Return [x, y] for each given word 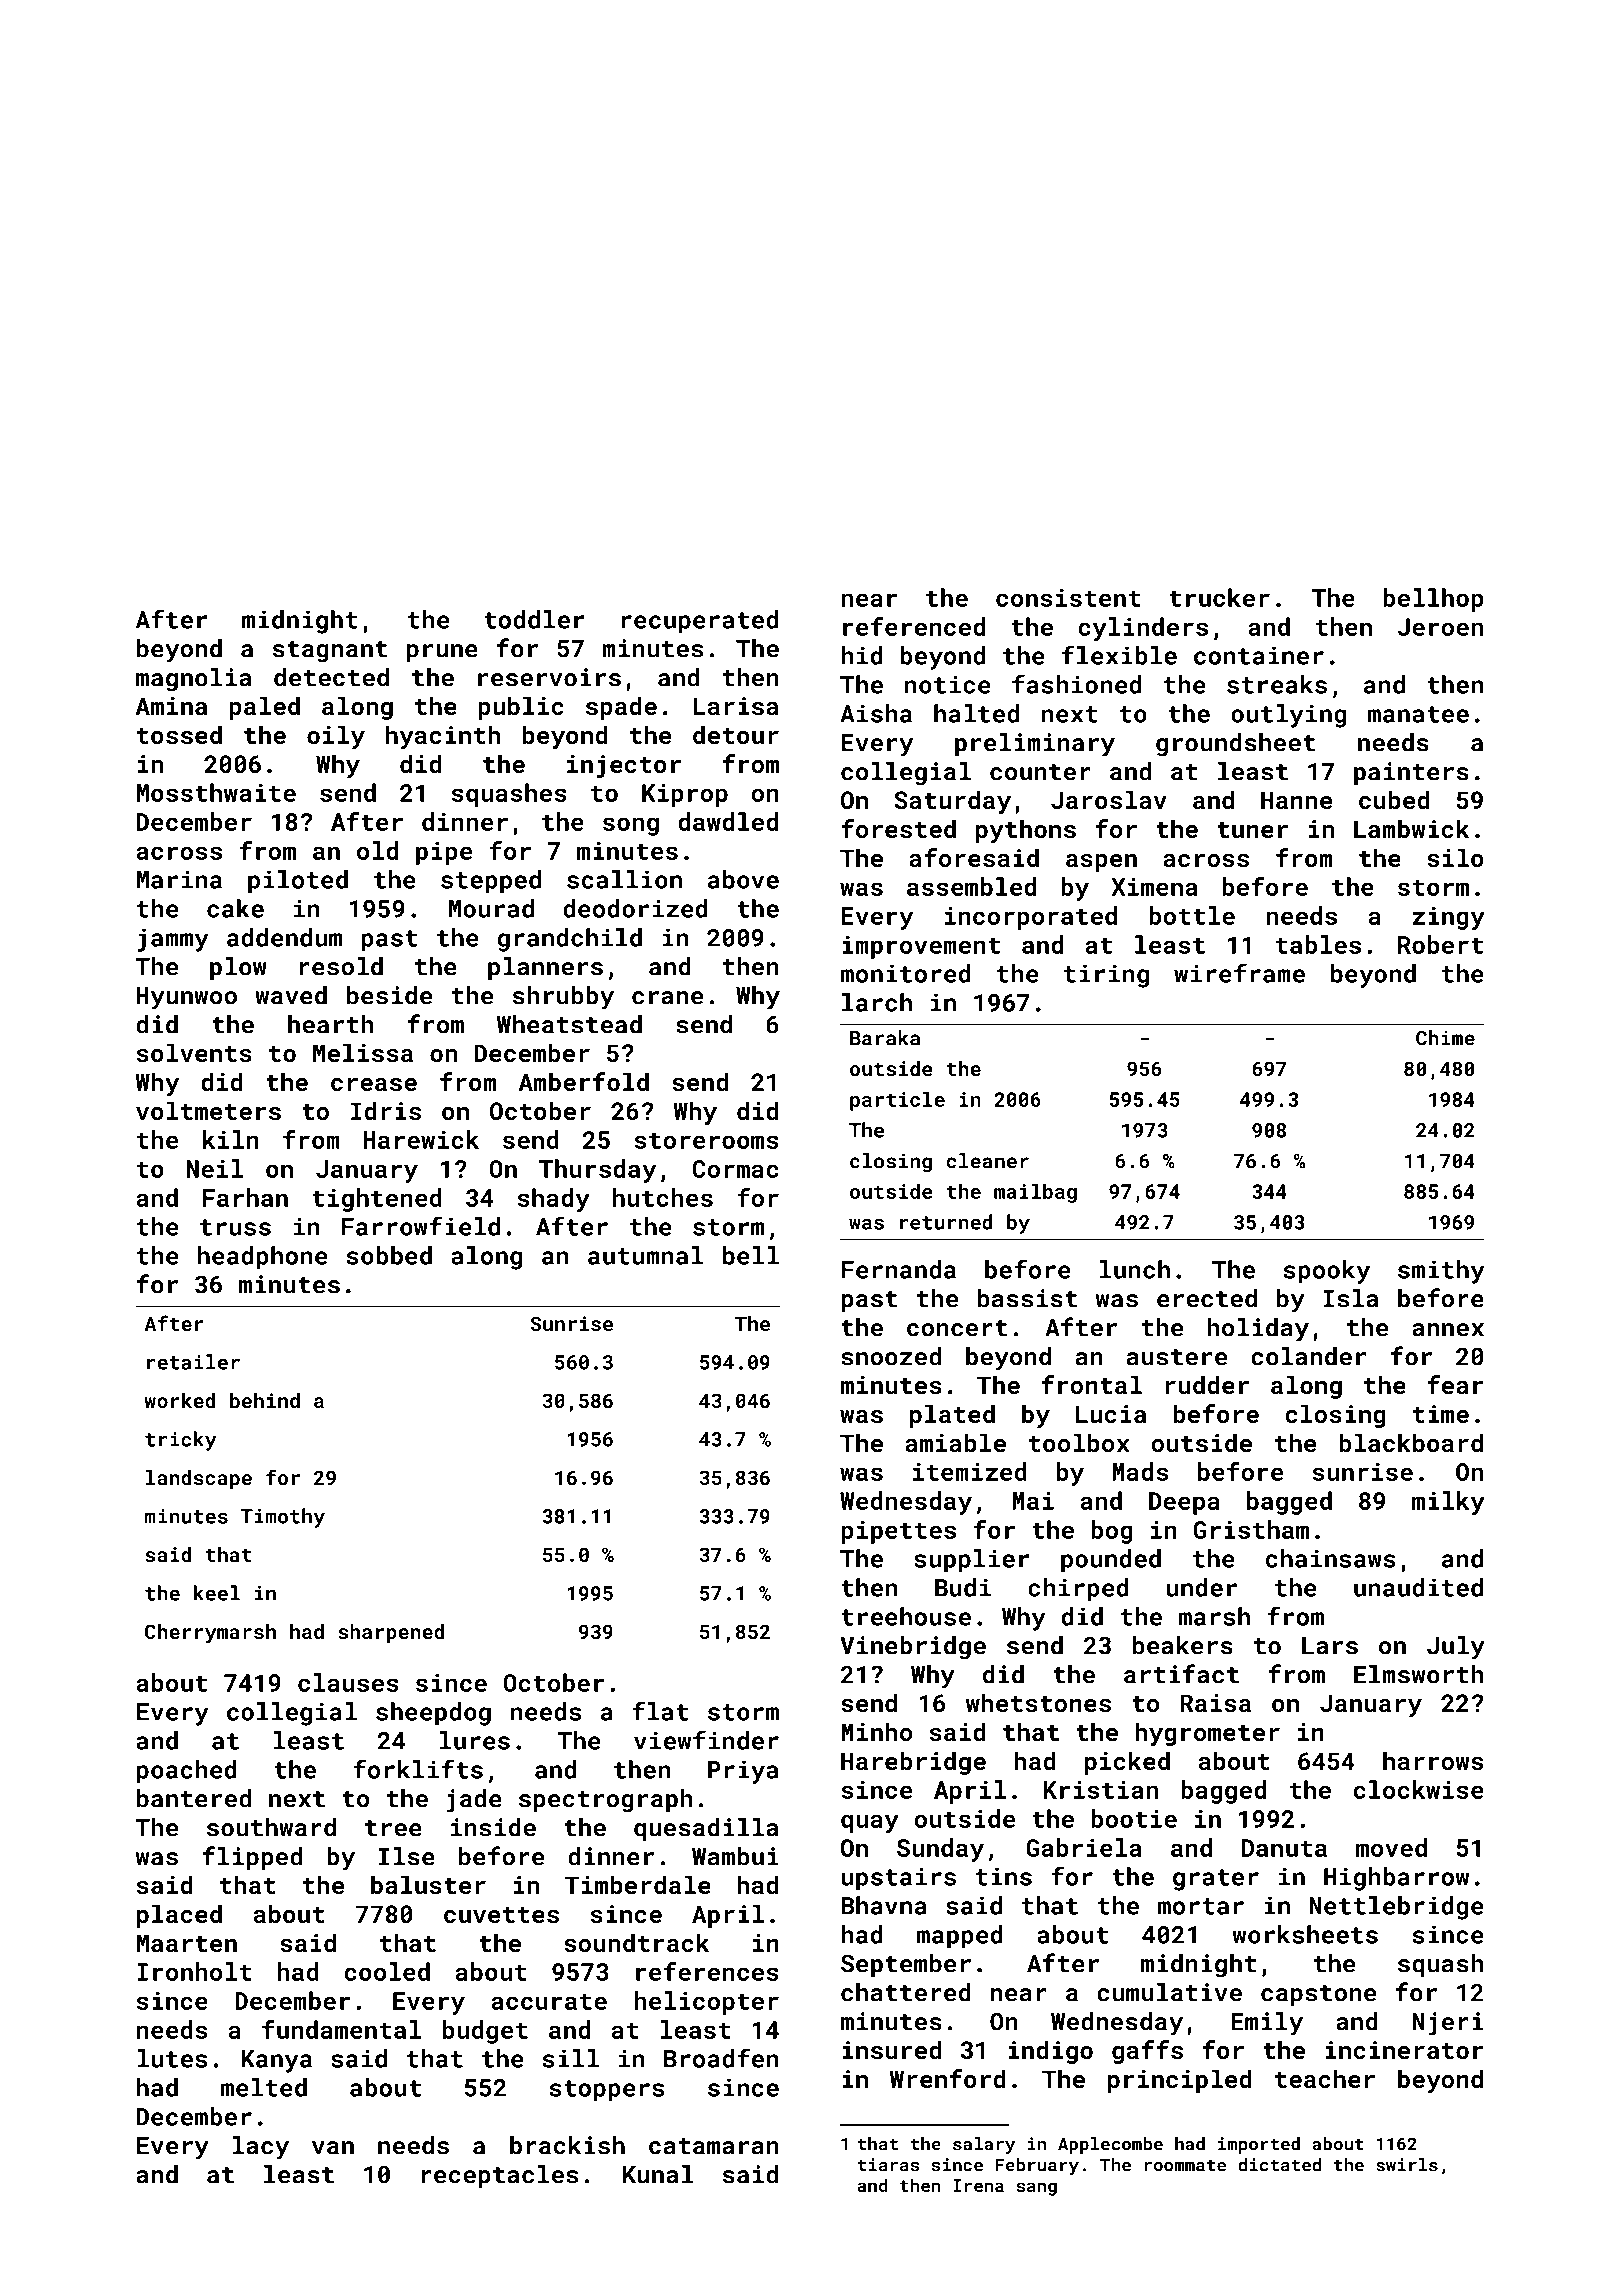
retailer [193, 1362]
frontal [1092, 1384]
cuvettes [501, 1915]
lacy [261, 2148]
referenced [914, 626]
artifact [1181, 1674]
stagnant [330, 652]
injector [624, 766]
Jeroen [1440, 627]
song [631, 826]
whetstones [1038, 1702]
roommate [1185, 2165]
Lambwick [1411, 828]
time [1441, 1414]
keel [217, 1593]
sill [571, 2058]
